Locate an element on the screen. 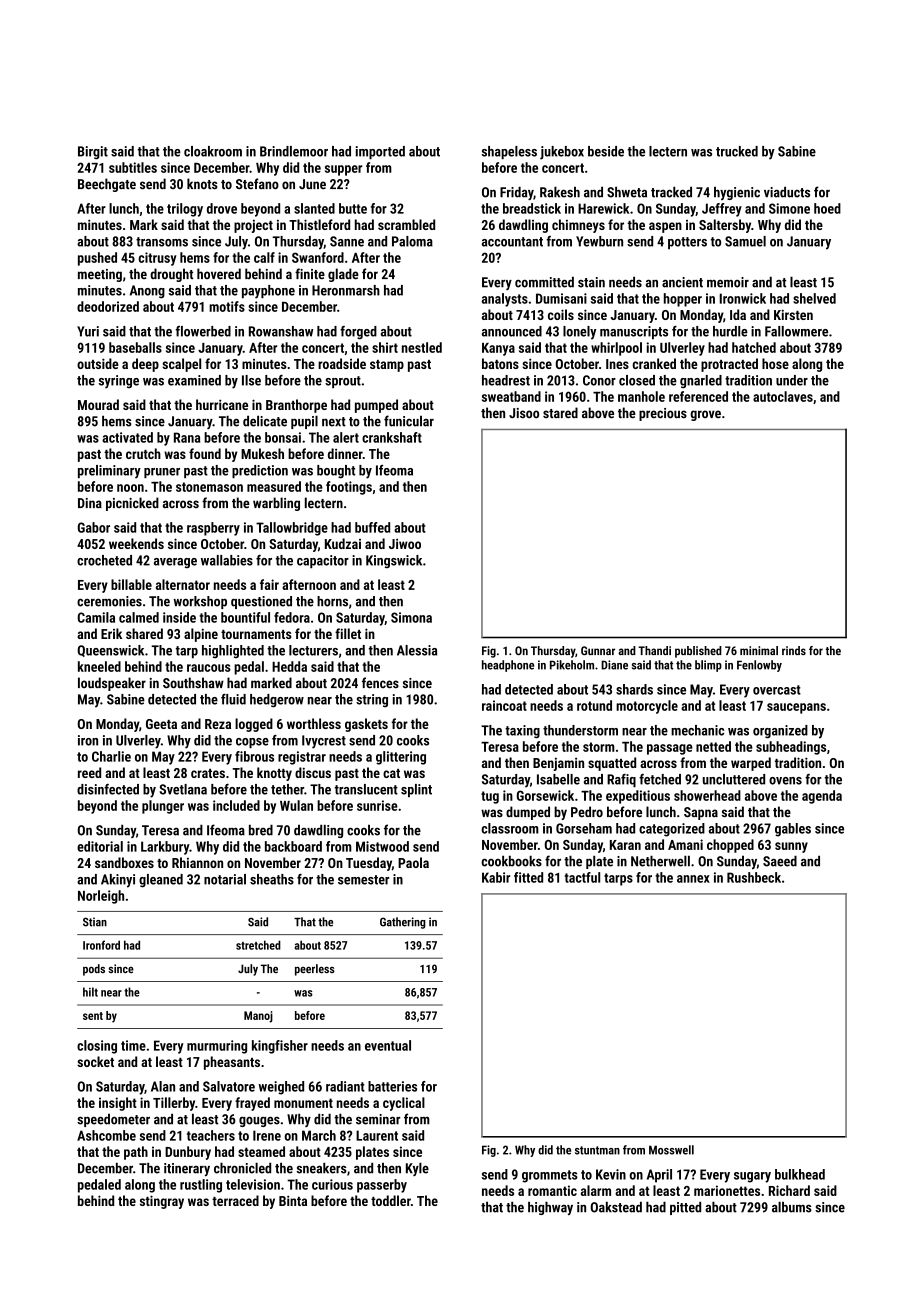 The height and width of the screenshot is (1308, 924). stuntman is located at coordinates (597, 1150).
